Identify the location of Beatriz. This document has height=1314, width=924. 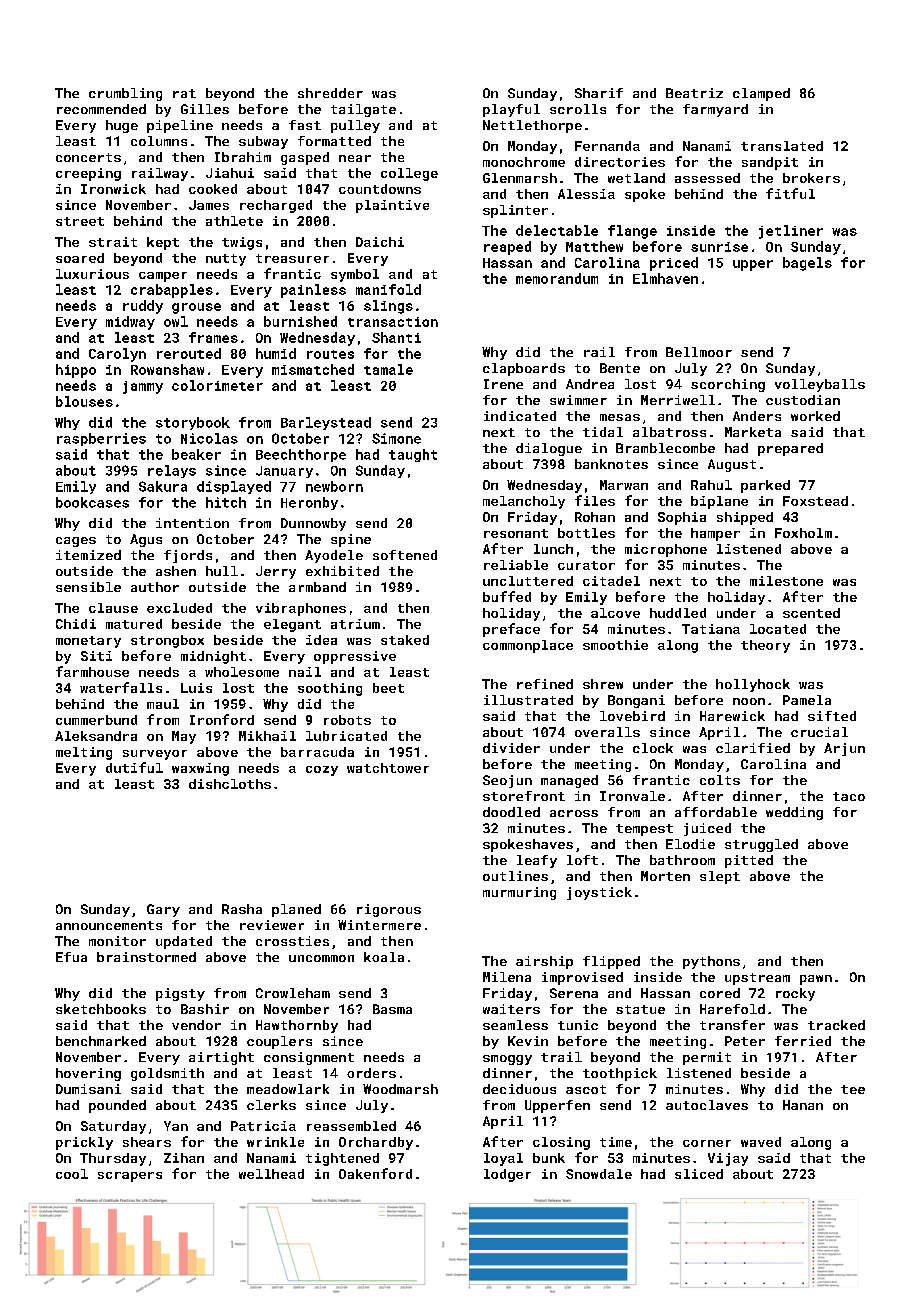
(694, 93).
